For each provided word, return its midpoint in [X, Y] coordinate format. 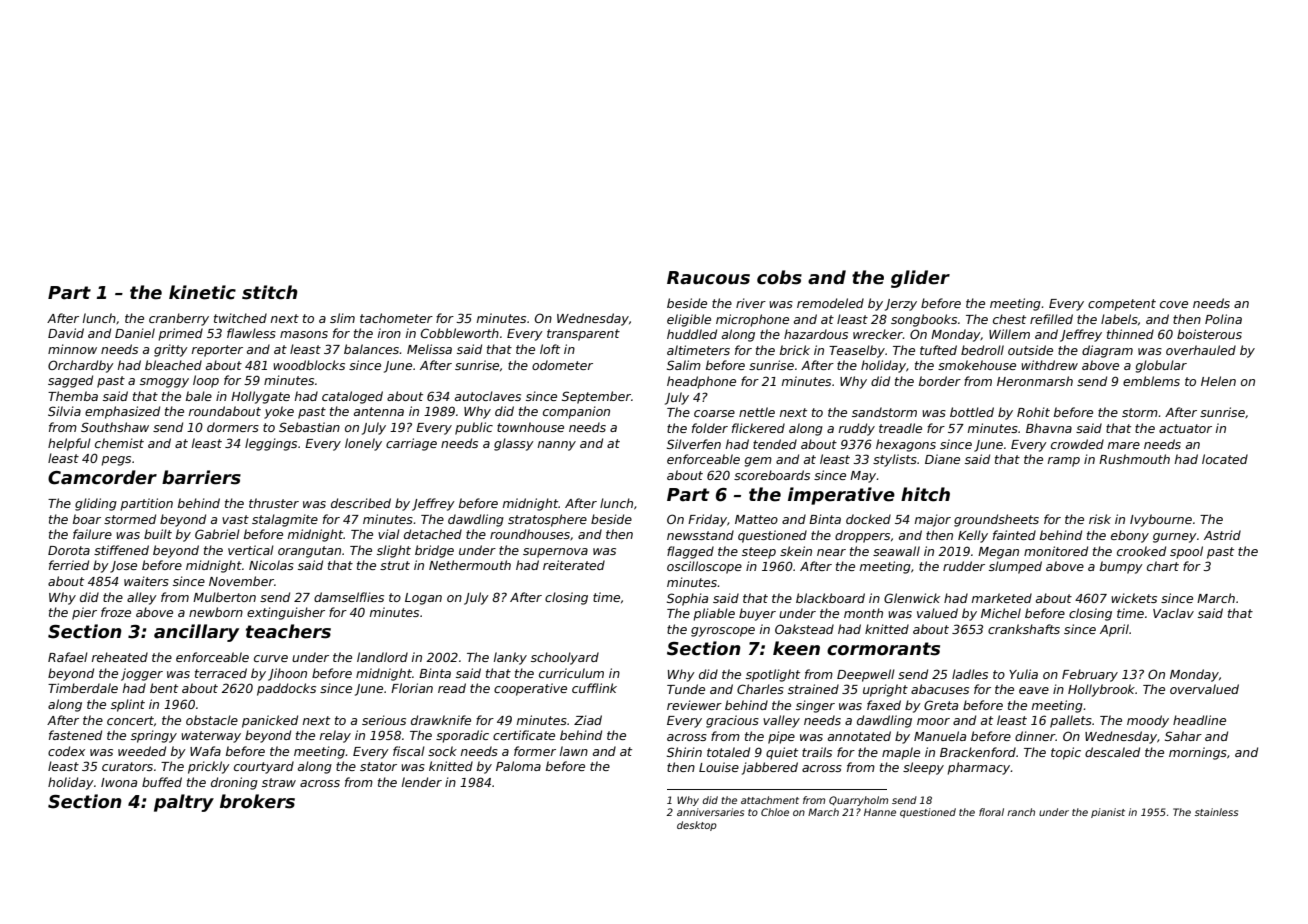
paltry [184, 803]
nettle [757, 412]
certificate [524, 735]
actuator [1185, 428]
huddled [692, 334]
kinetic [202, 292]
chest [1009, 319]
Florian [412, 688]
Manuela [940, 736]
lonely [363, 444]
